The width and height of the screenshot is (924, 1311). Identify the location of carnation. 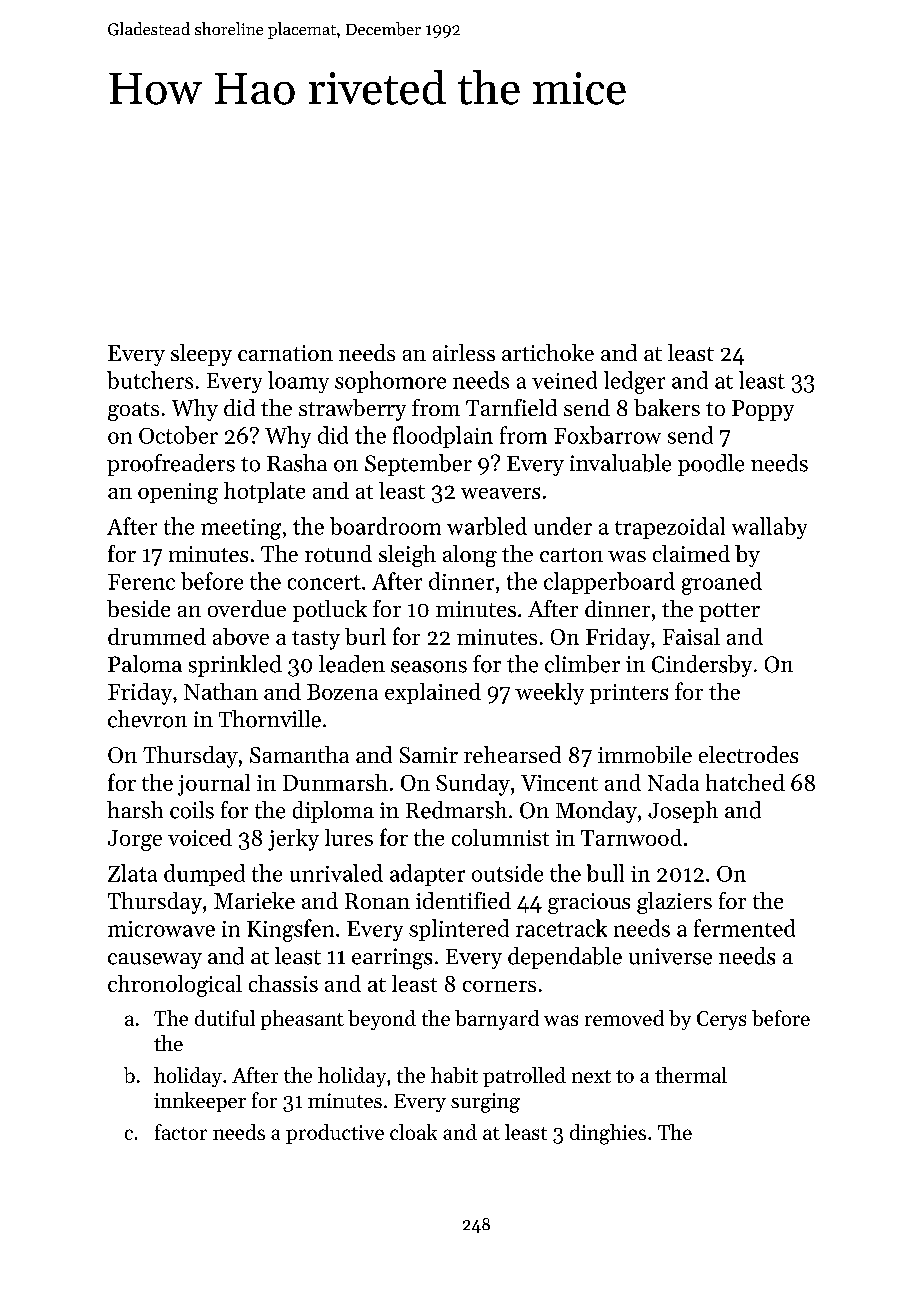
(285, 353).
